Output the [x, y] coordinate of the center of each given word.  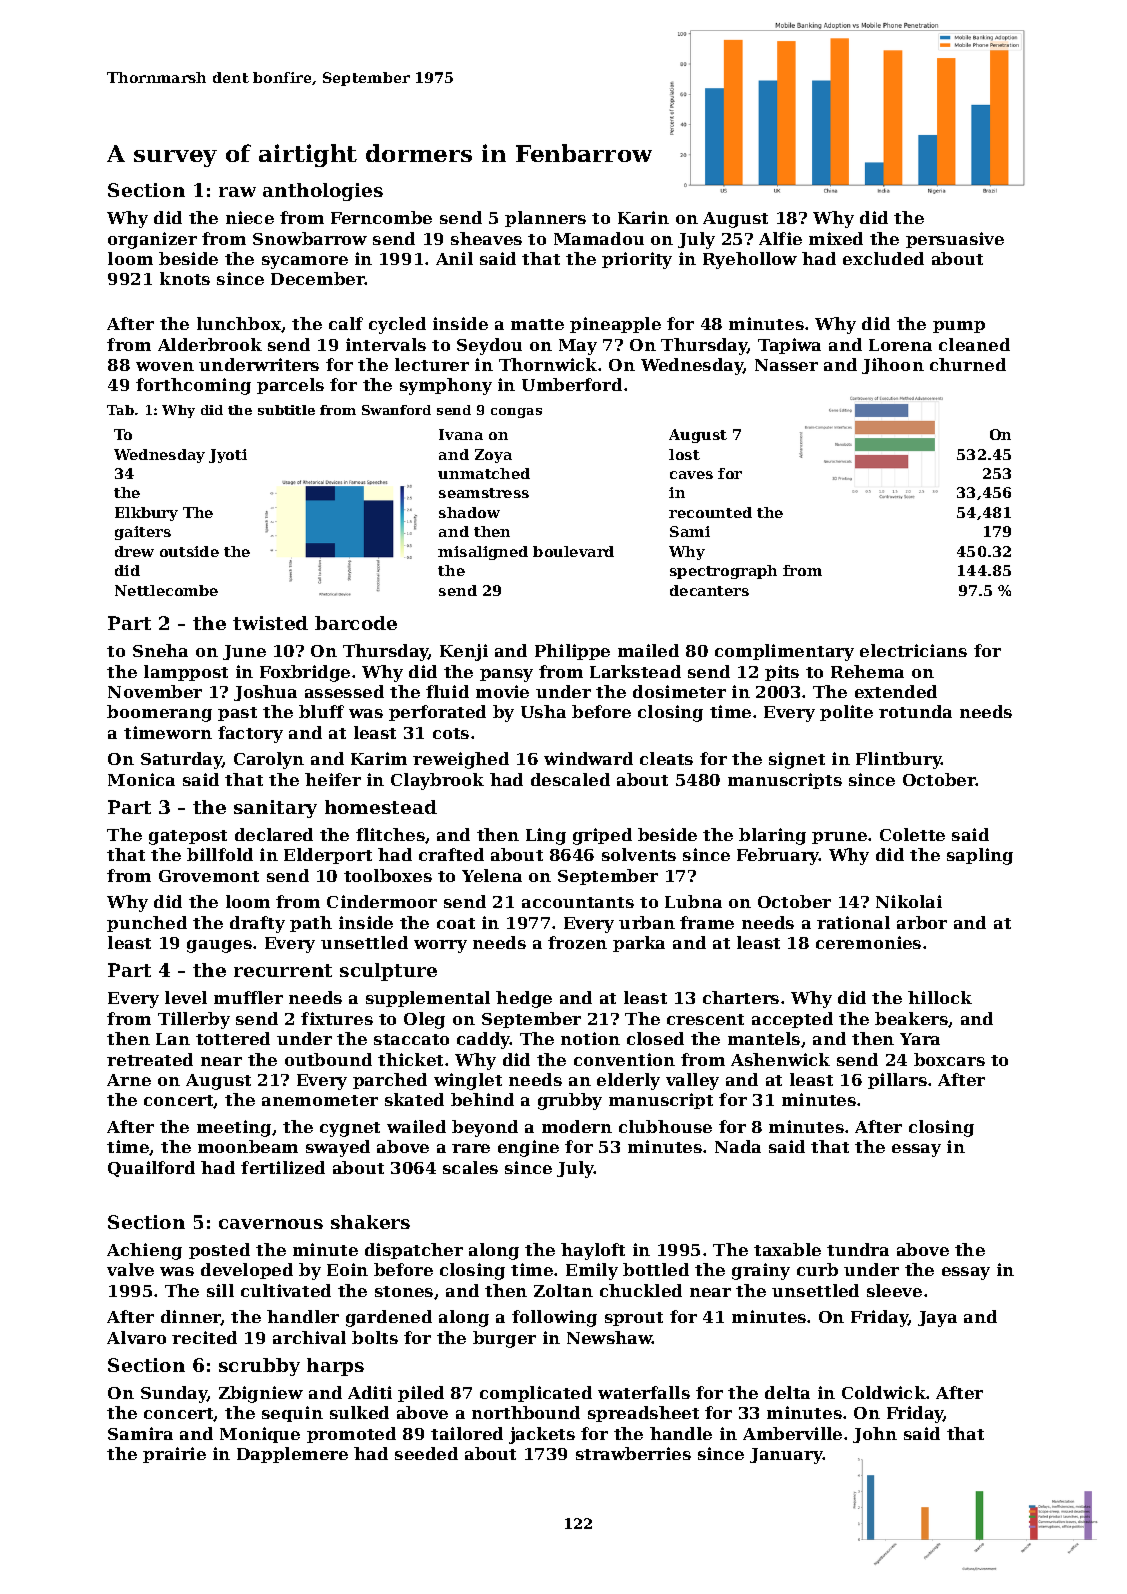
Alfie [780, 238]
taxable [787, 1249]
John [875, 1435]
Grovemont [209, 876]
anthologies [323, 192]
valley [692, 1081]
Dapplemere [292, 1455]
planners [545, 219]
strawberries [633, 1453]
